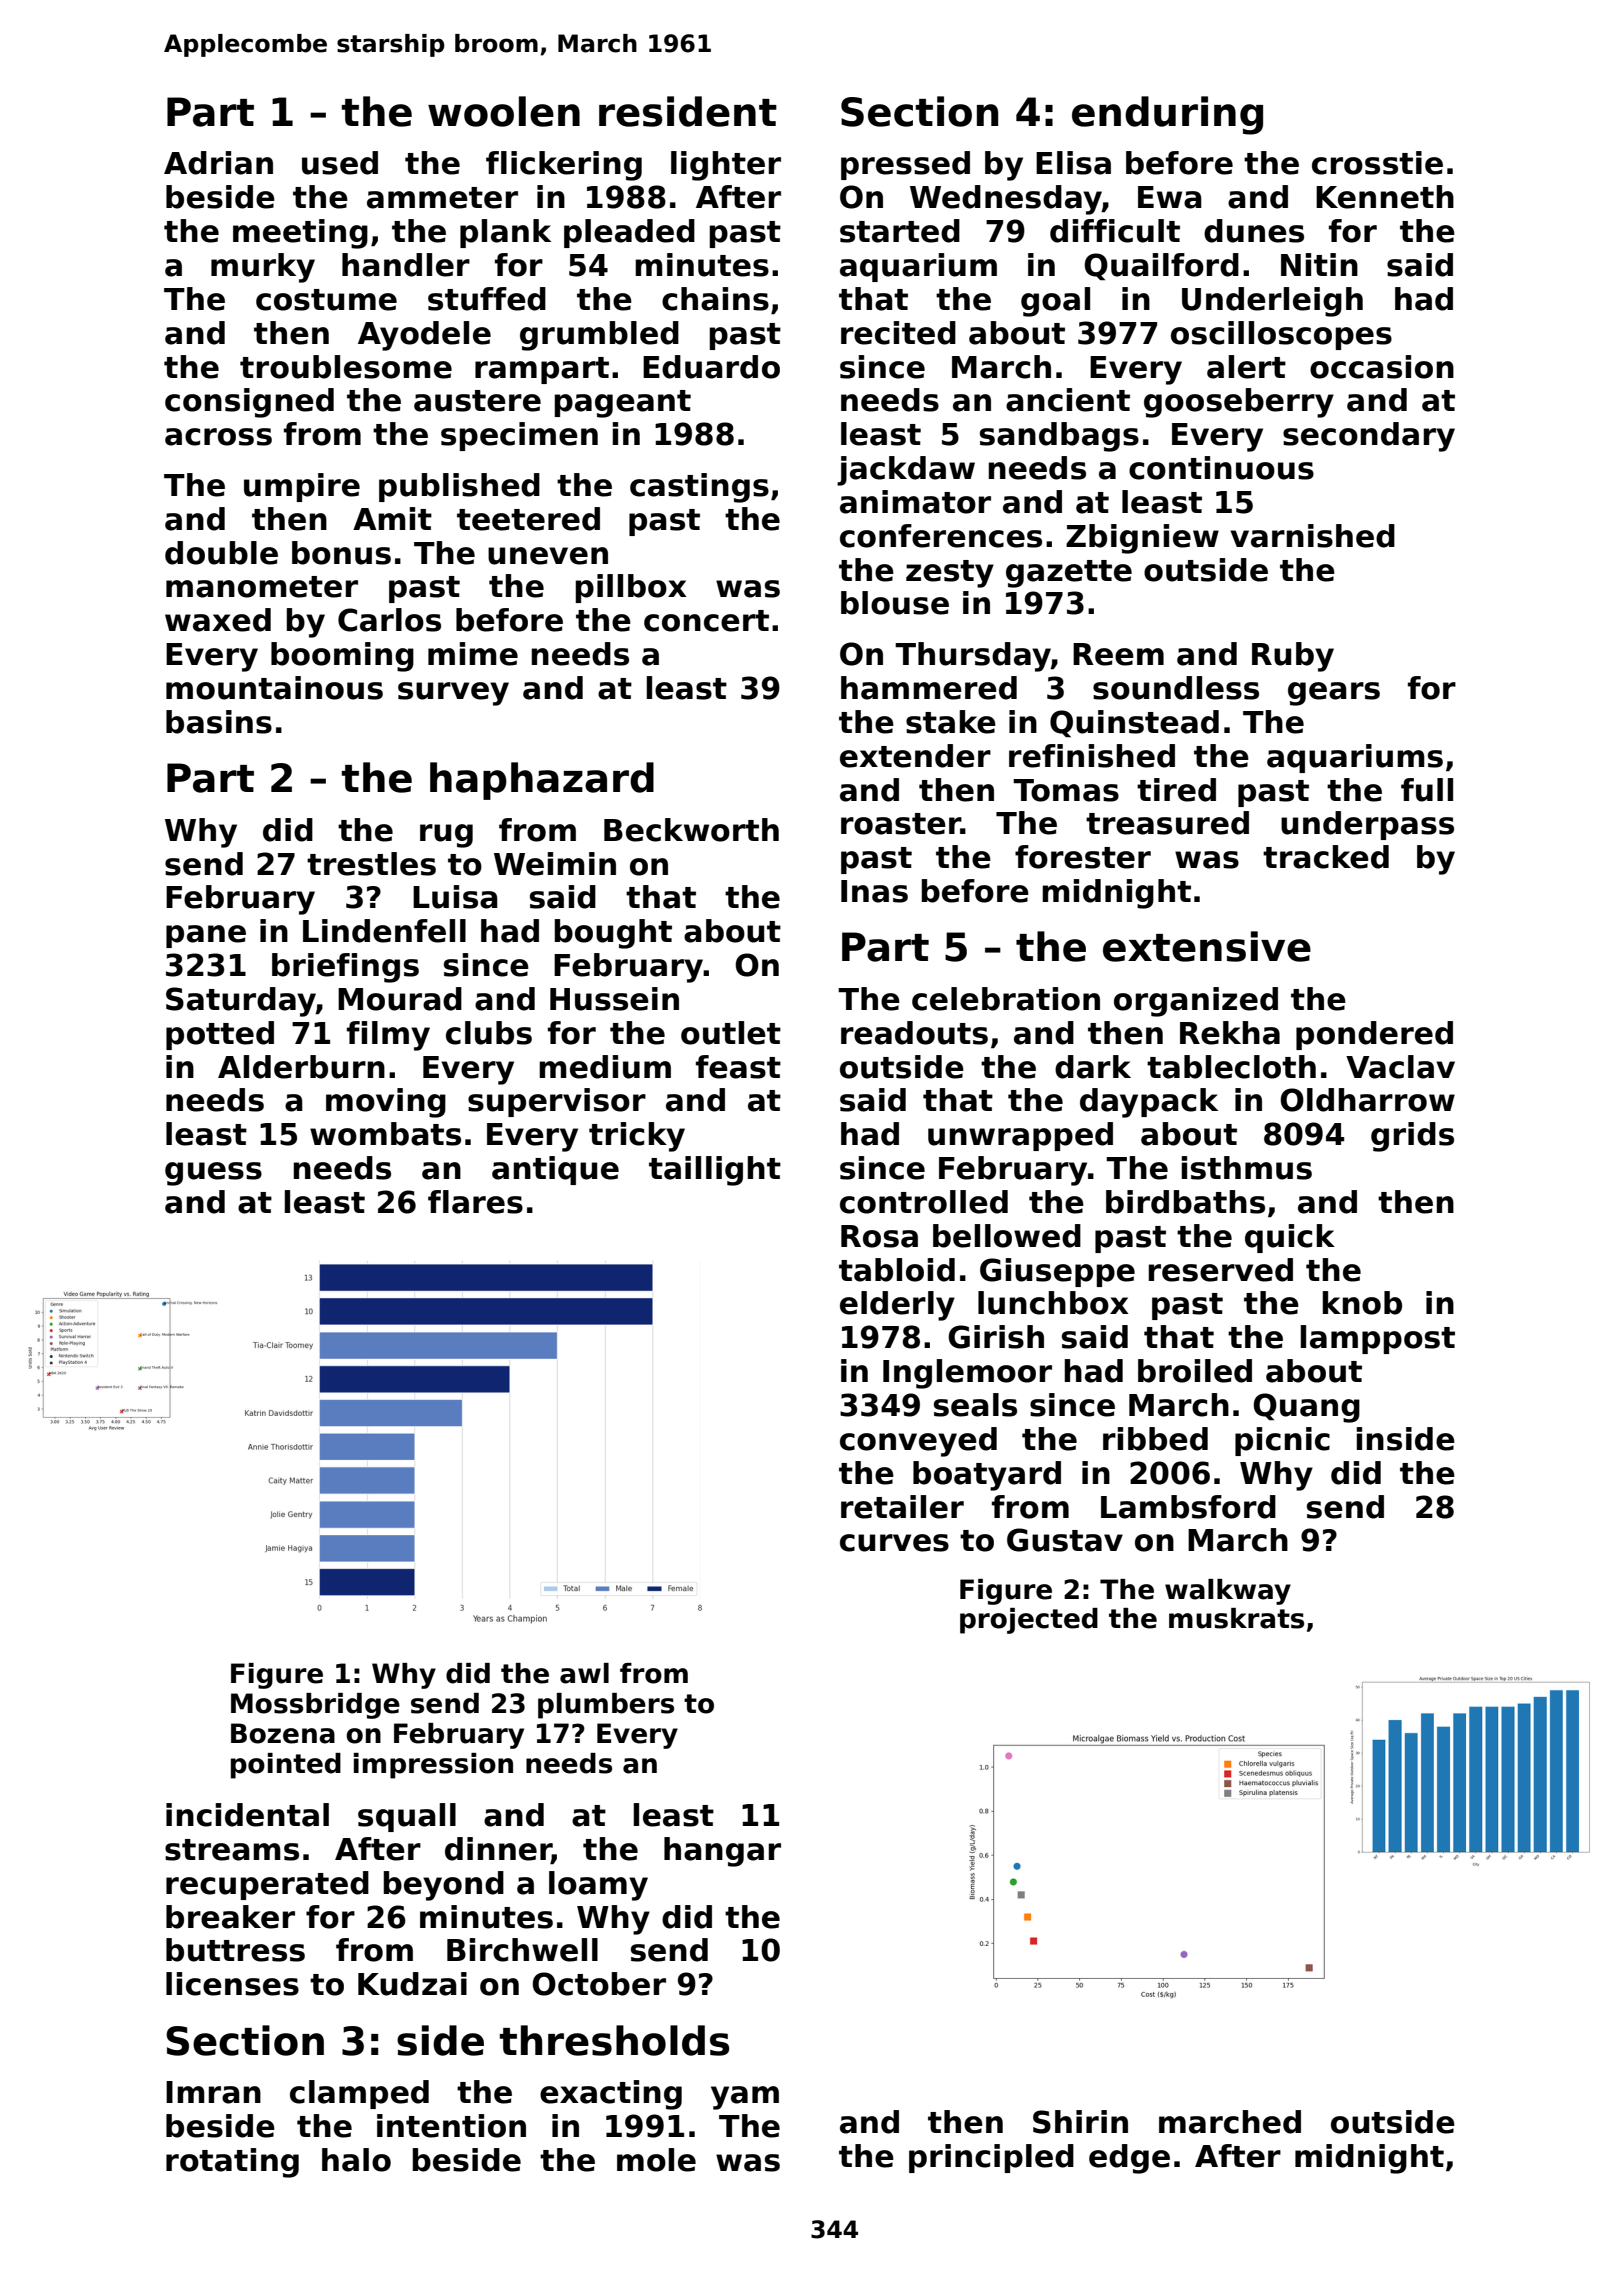 This page has height=2292, width=1620. What do you see at coordinates (1220, 1270) in the page?
I see `reserved` at bounding box center [1220, 1270].
